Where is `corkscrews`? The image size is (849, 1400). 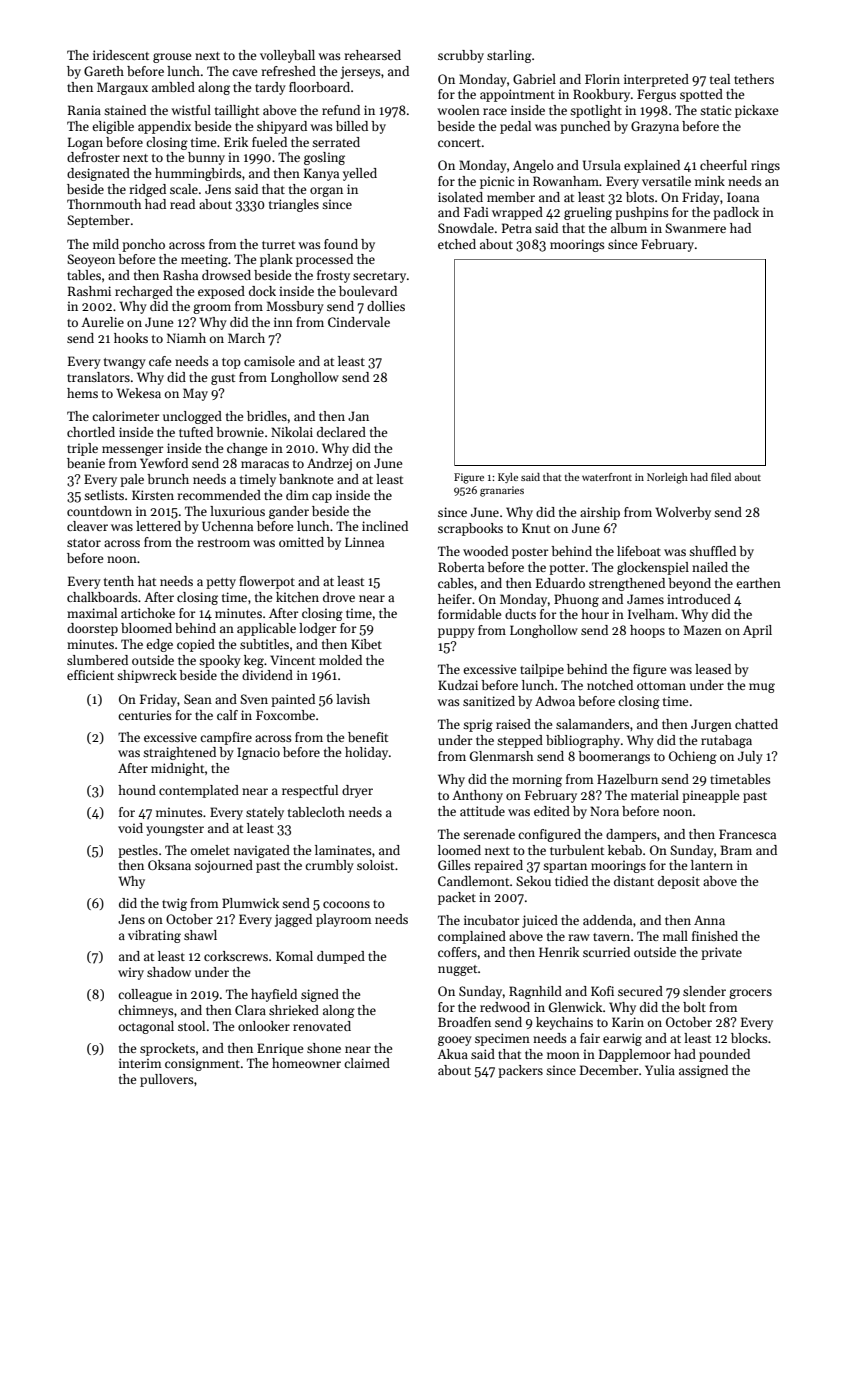
corkscrews is located at coordinates (236, 956).
